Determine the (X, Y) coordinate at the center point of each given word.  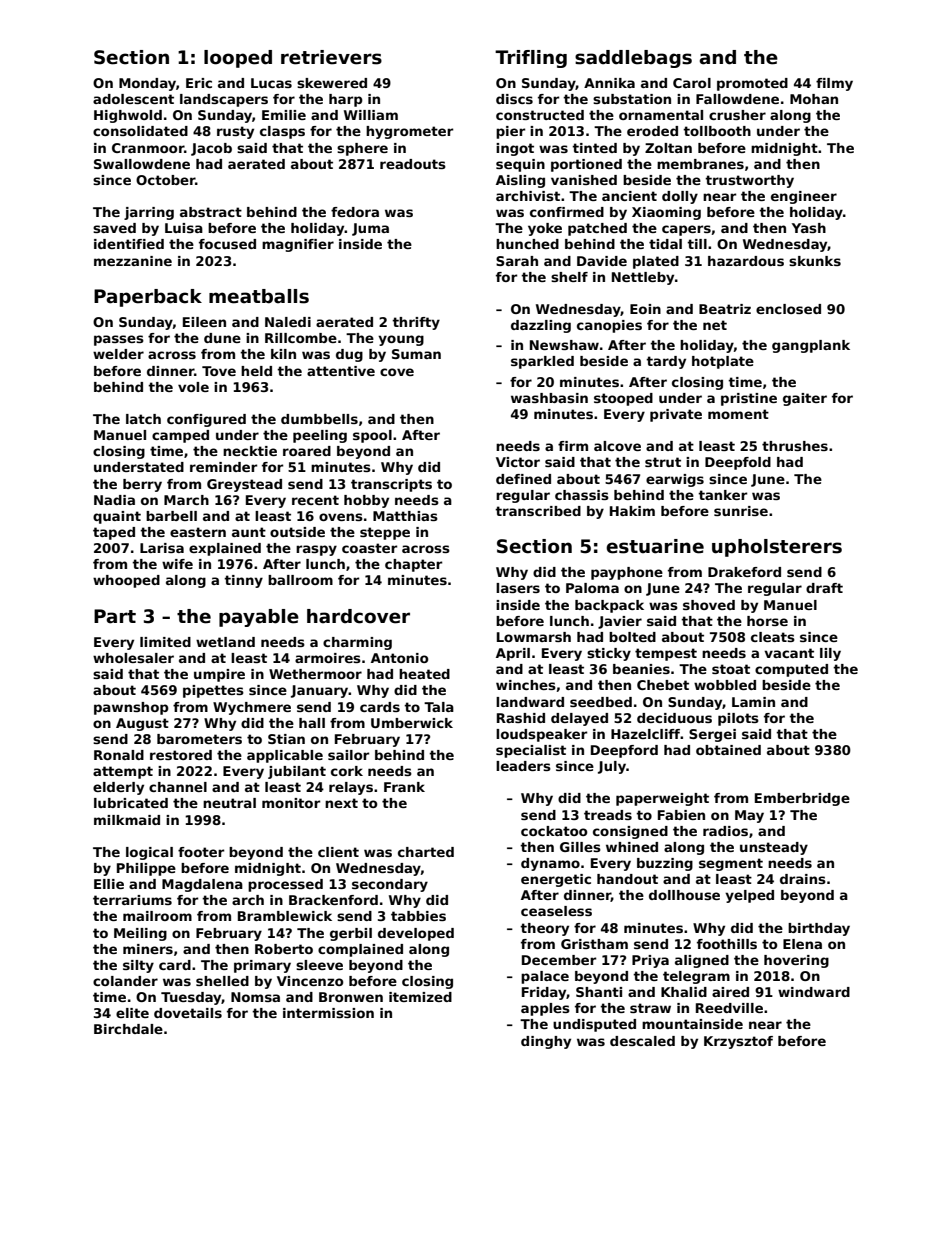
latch (143, 419)
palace (545, 977)
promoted (752, 84)
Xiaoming (666, 213)
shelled (222, 981)
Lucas (271, 83)
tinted (594, 148)
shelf (569, 277)
